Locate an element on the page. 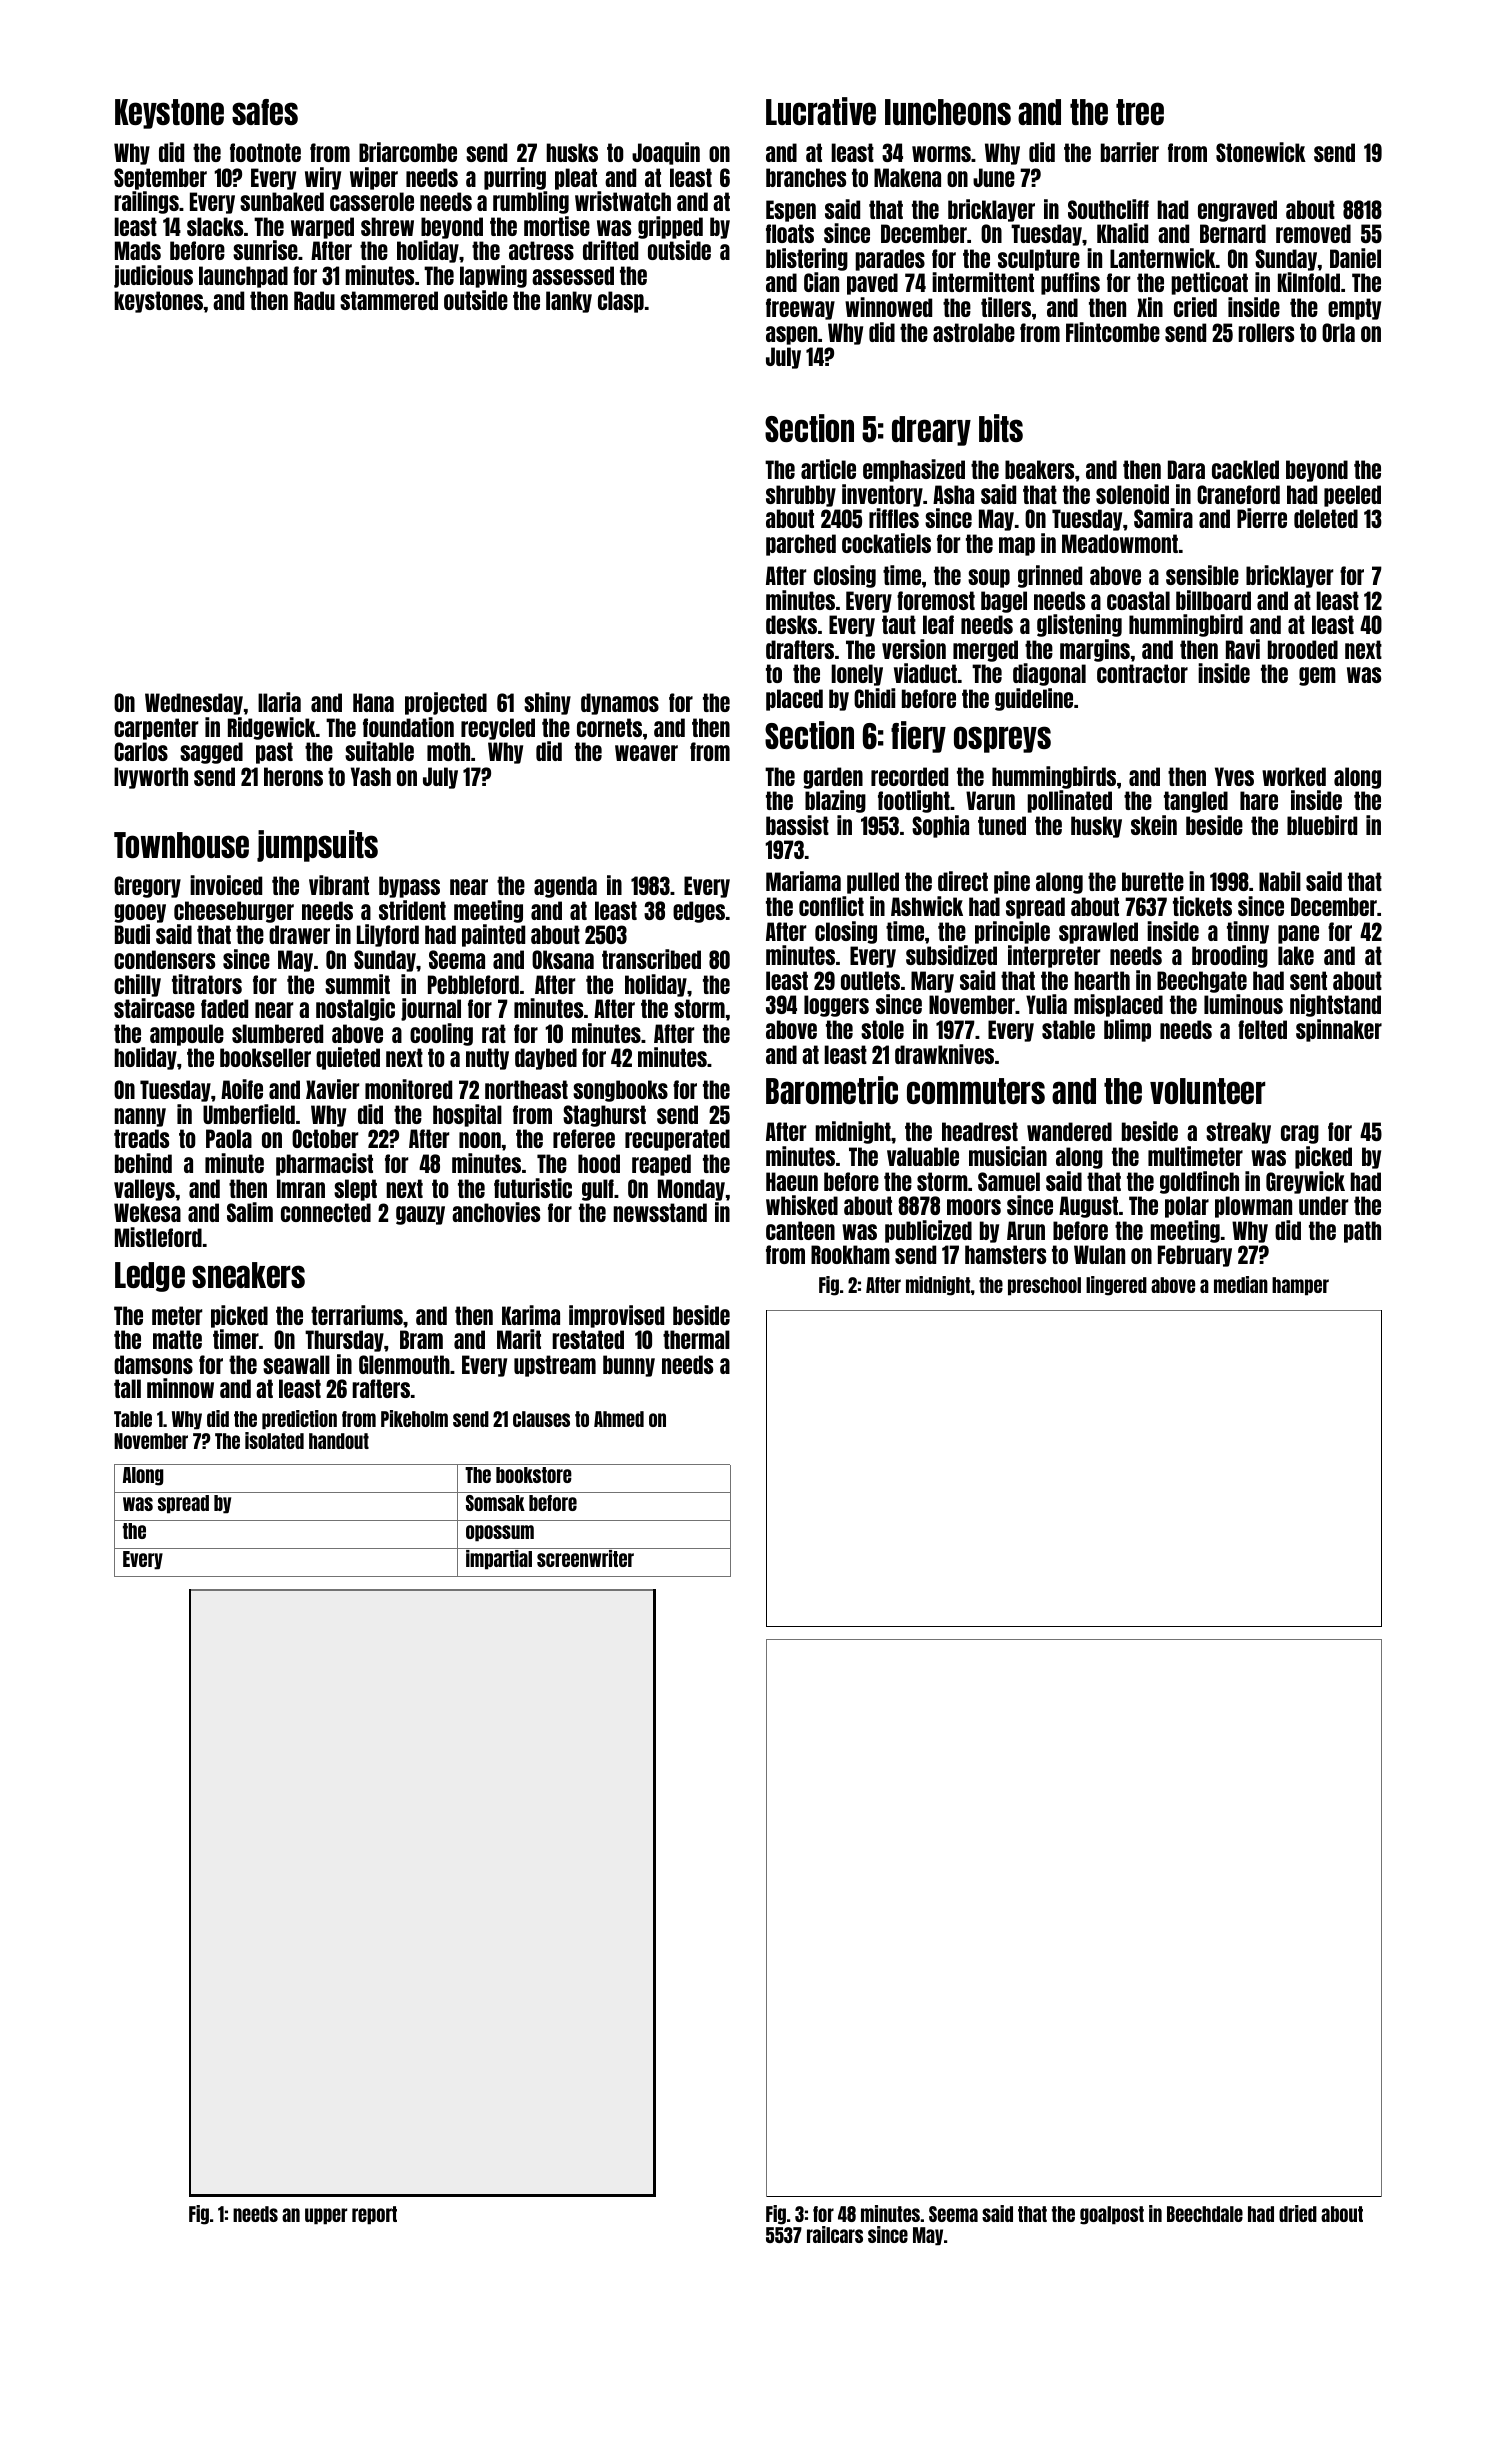 The height and width of the document is (2464, 1496). winnowed is located at coordinates (888, 307).
